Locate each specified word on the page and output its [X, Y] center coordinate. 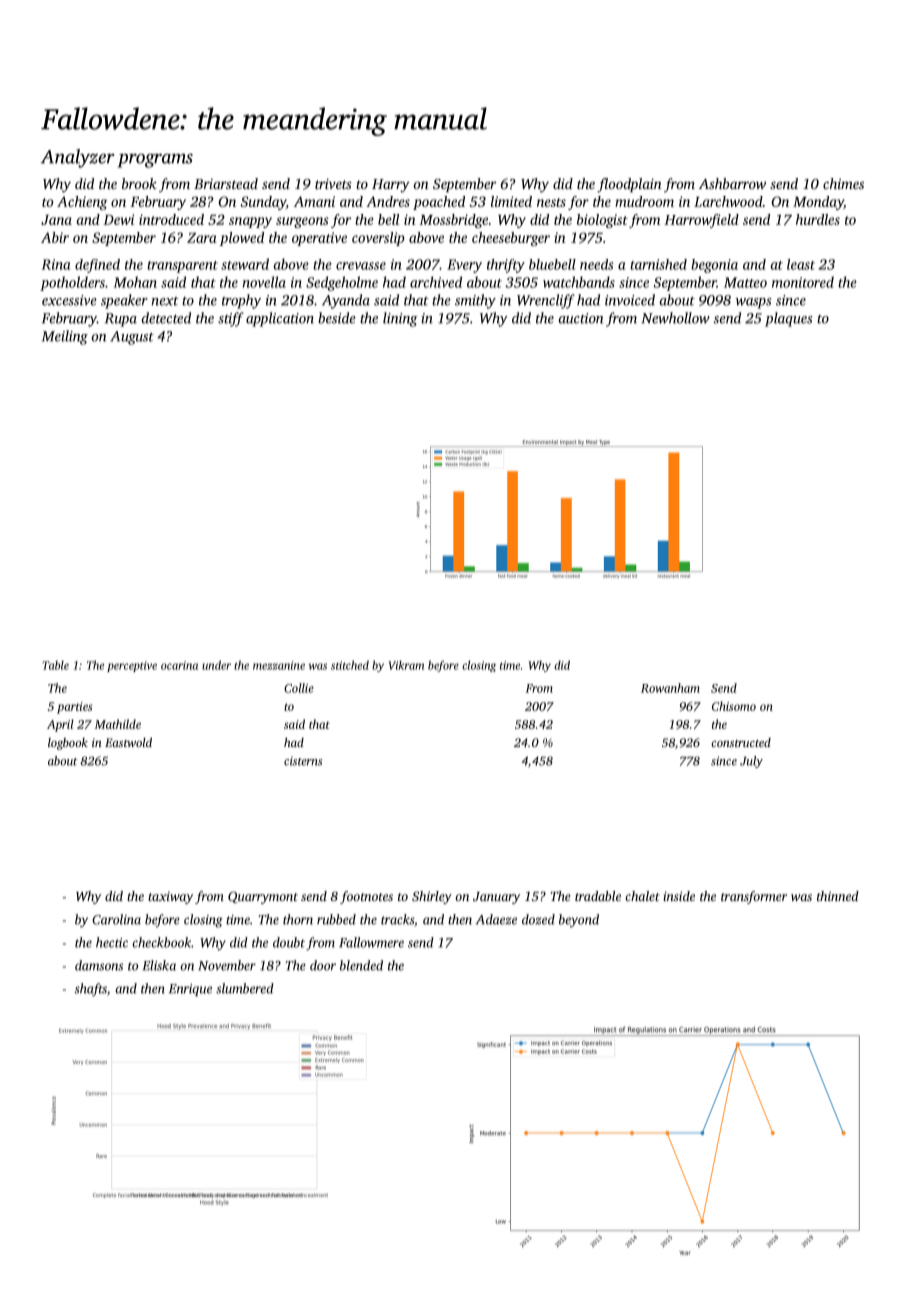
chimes [843, 183]
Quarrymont [263, 897]
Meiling [65, 337]
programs [155, 161]
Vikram [406, 665]
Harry [391, 186]
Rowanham [670, 688]
